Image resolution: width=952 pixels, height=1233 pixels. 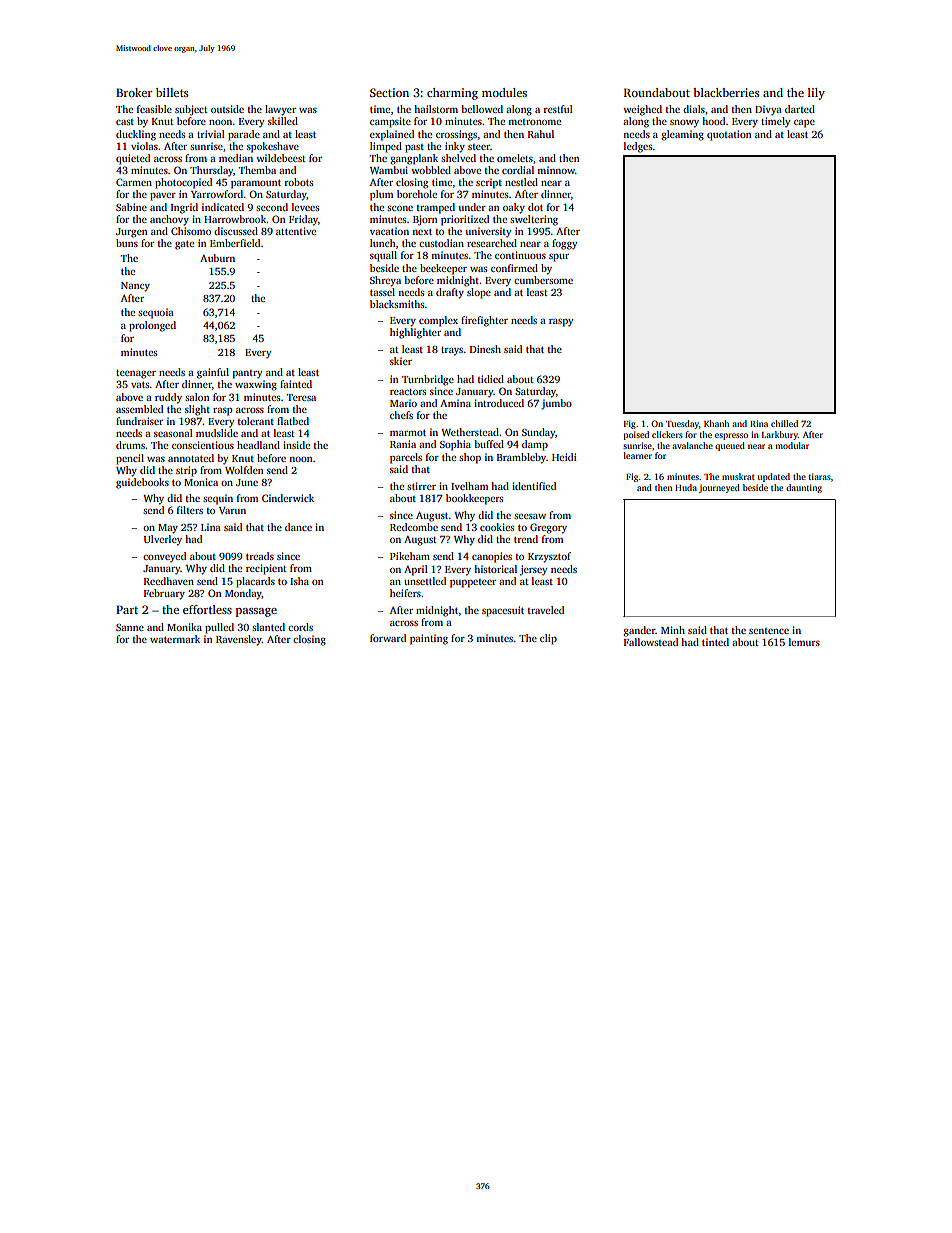 I want to click on chilled, so click(x=784, y=423).
